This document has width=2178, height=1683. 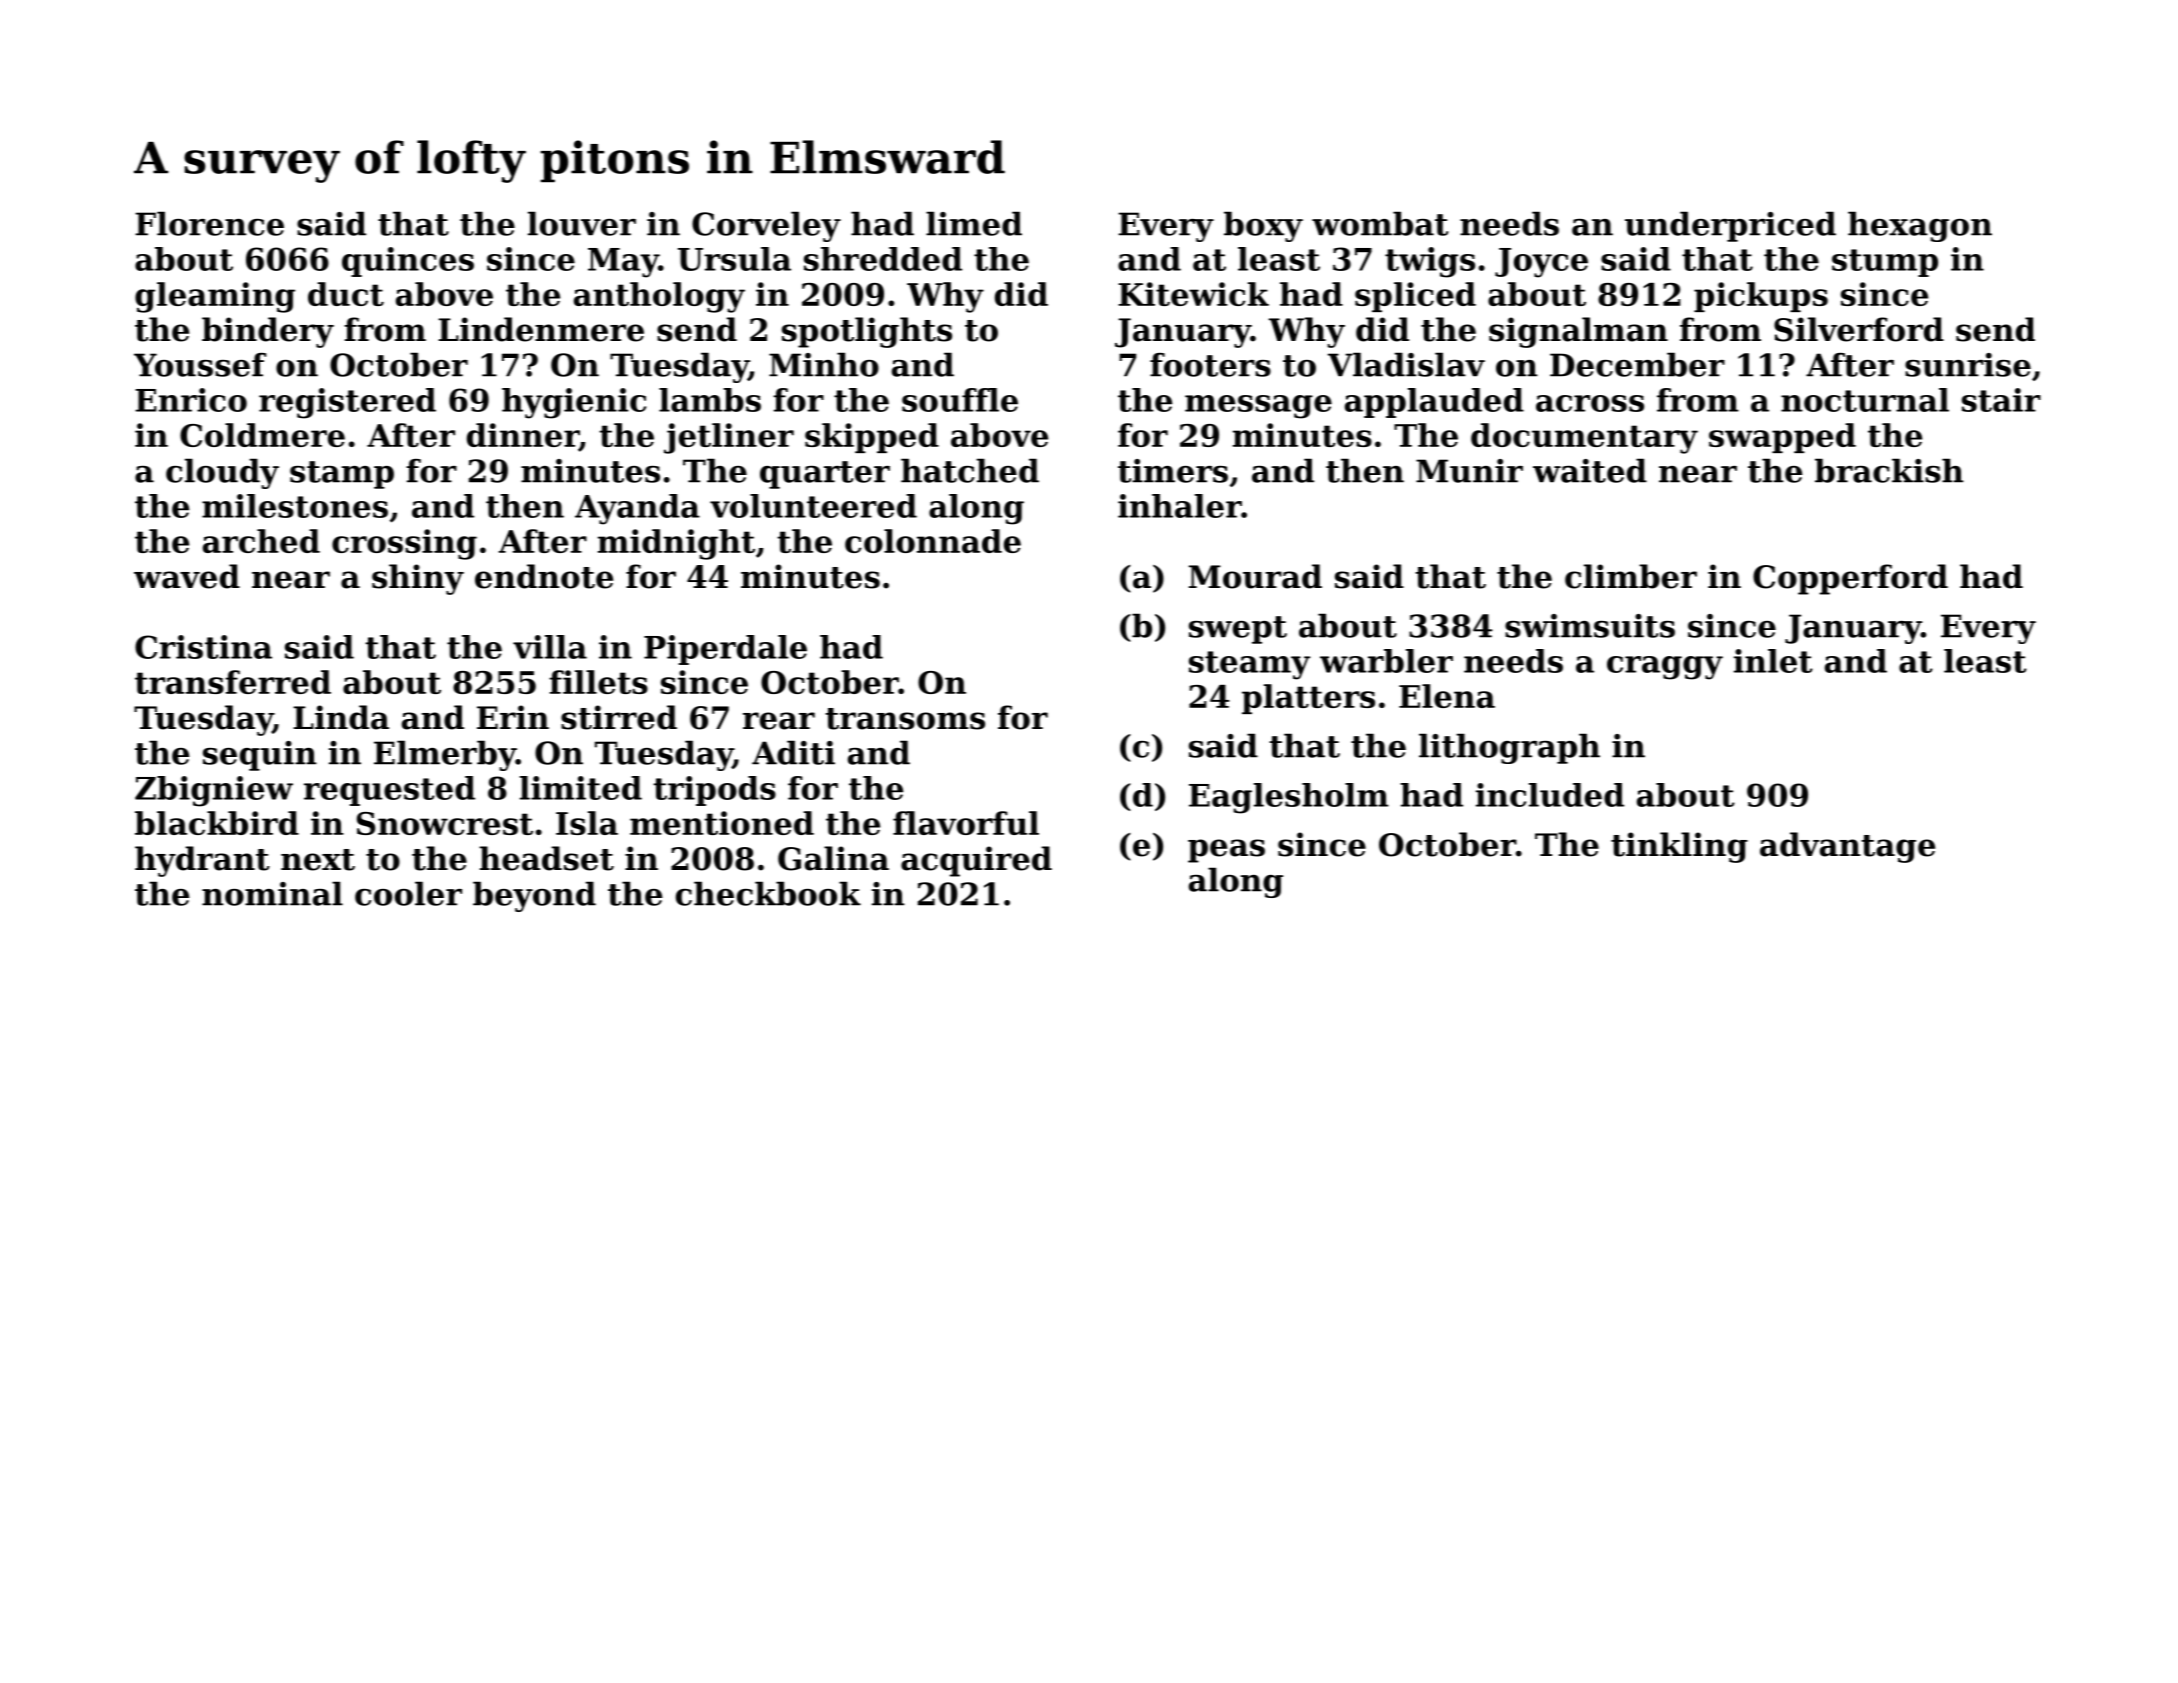 I want to click on hatched, so click(x=970, y=470).
